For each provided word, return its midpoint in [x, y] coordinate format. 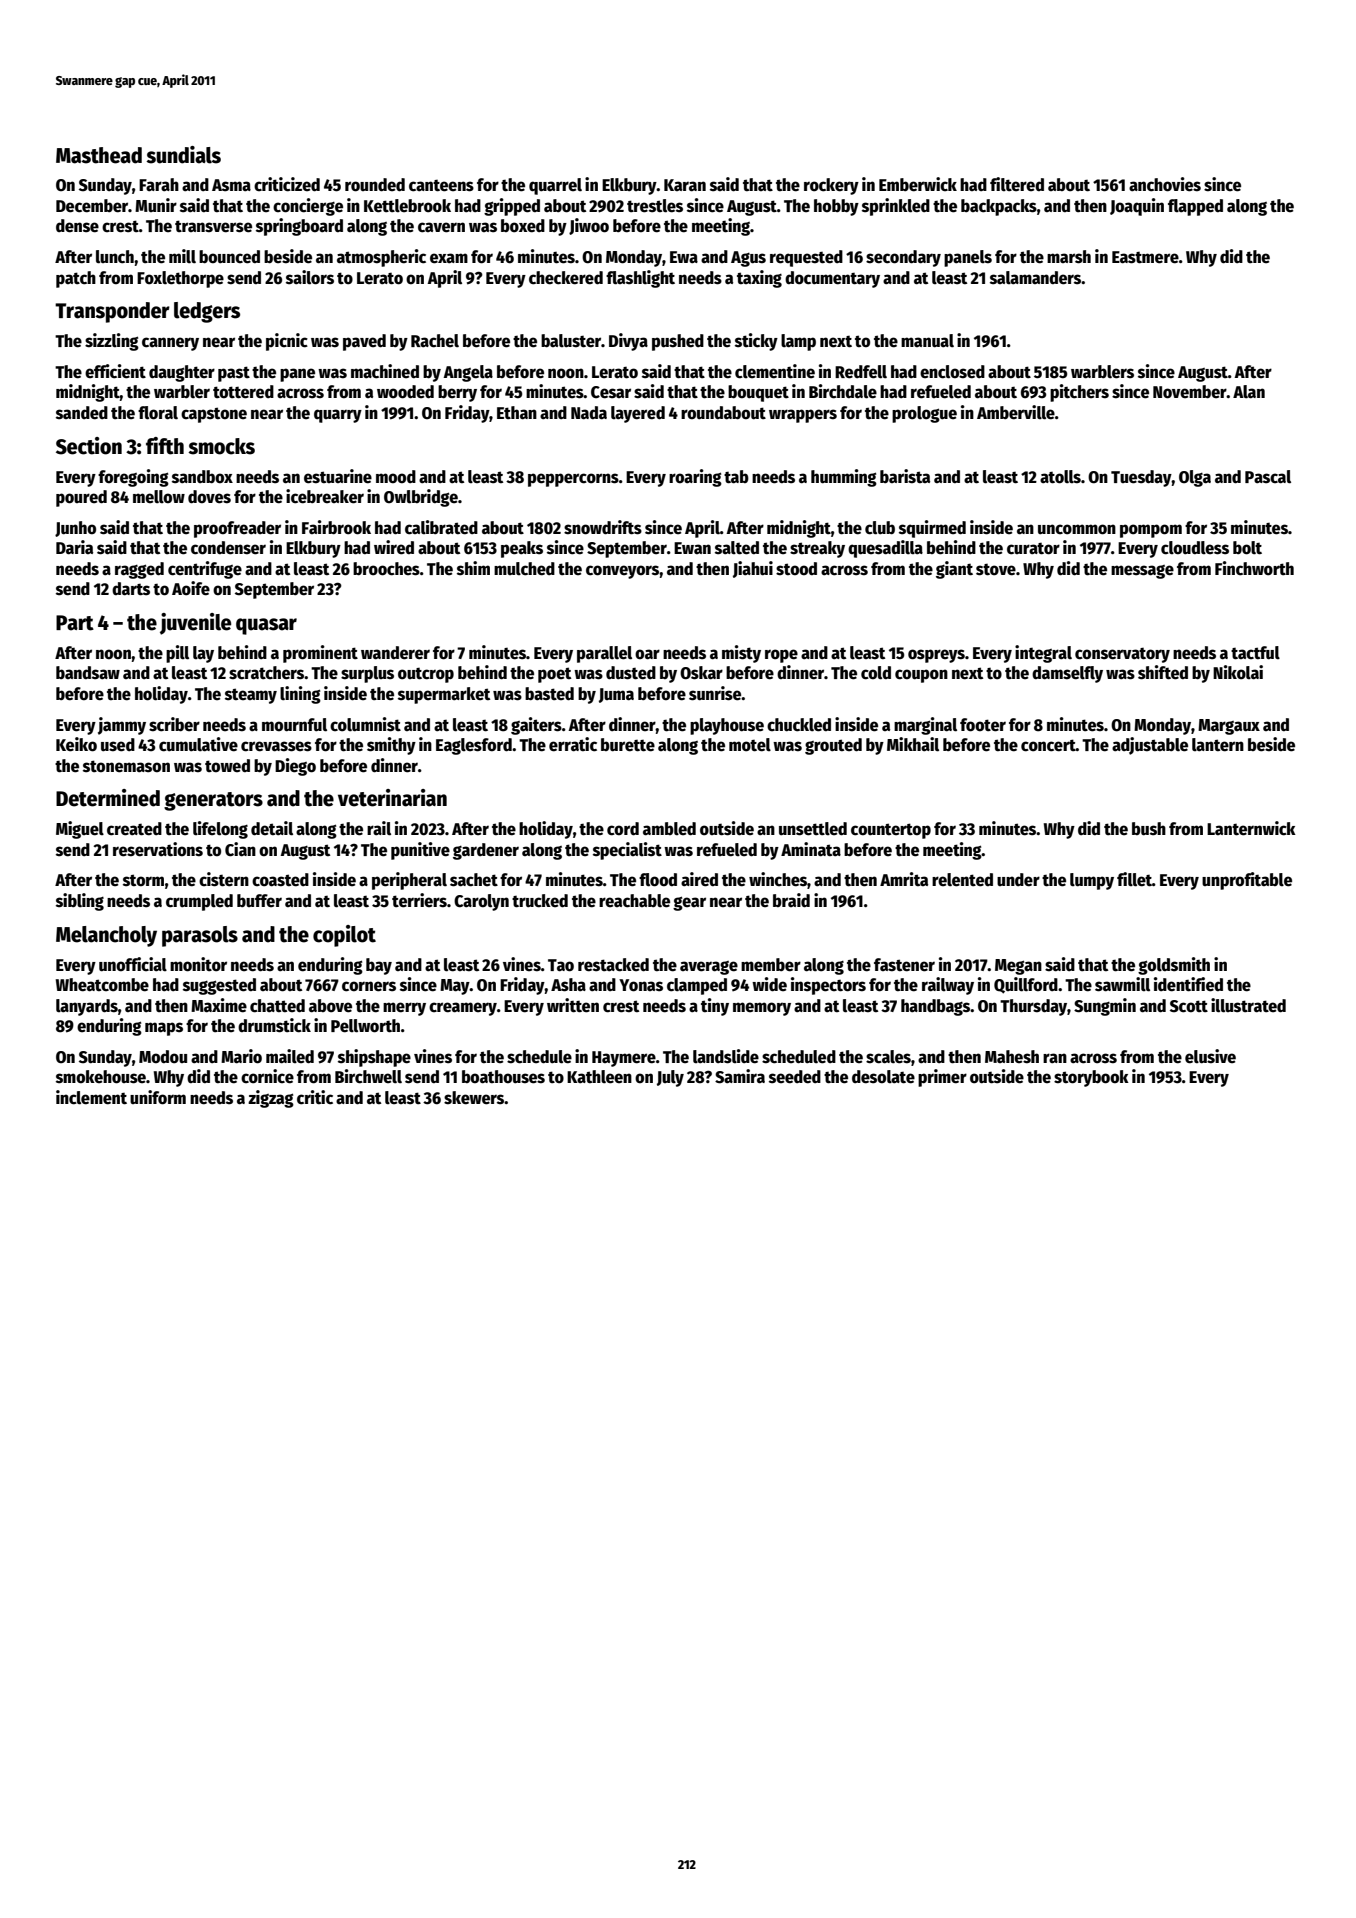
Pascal [1268, 477]
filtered [1017, 184]
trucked [540, 901]
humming [844, 478]
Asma [231, 185]
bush [1149, 829]
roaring [695, 478]
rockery [831, 186]
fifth [165, 446]
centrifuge [205, 570]
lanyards [87, 1007]
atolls [1060, 477]
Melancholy [106, 936]
